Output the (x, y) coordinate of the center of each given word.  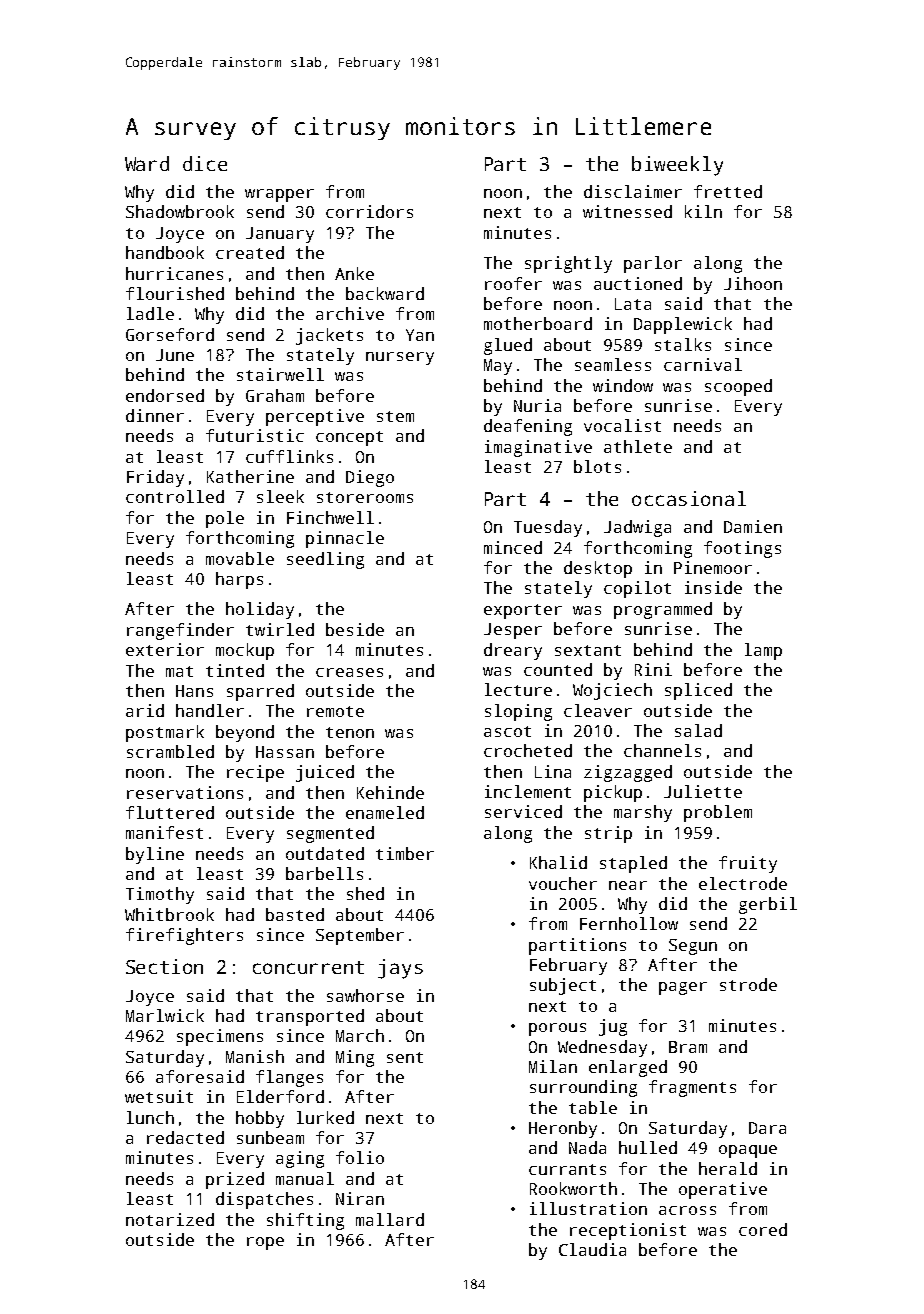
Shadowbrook (180, 211)
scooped (738, 387)
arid (145, 710)
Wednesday (602, 1048)
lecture (518, 689)
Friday (155, 478)
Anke (354, 273)
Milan (553, 1066)
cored (763, 1229)
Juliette (703, 791)
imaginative (538, 448)
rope (265, 1243)
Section (164, 966)
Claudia (592, 1249)
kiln (703, 211)
